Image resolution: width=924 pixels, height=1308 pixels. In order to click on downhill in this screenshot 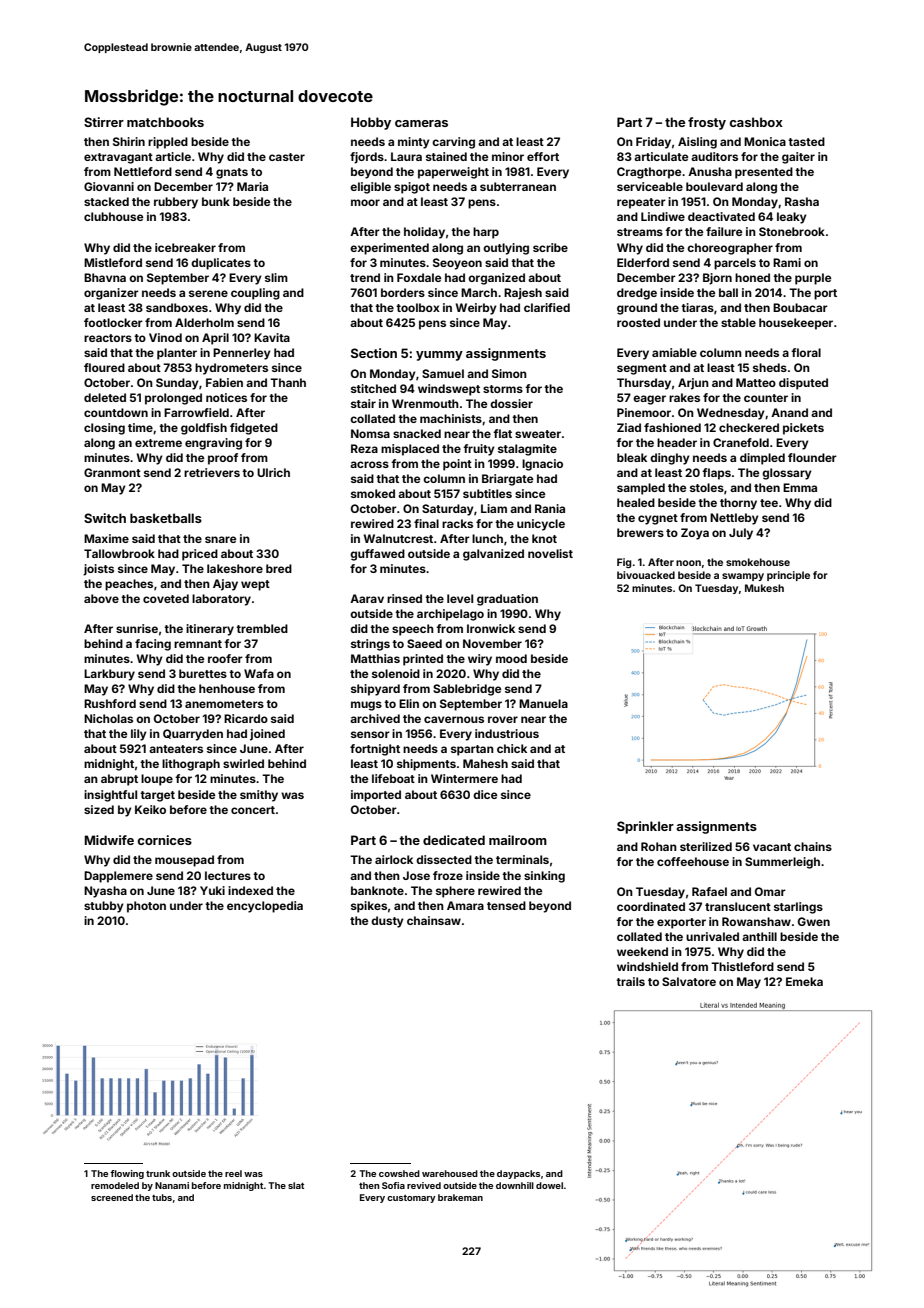, I will do `click(515, 1185)`.
